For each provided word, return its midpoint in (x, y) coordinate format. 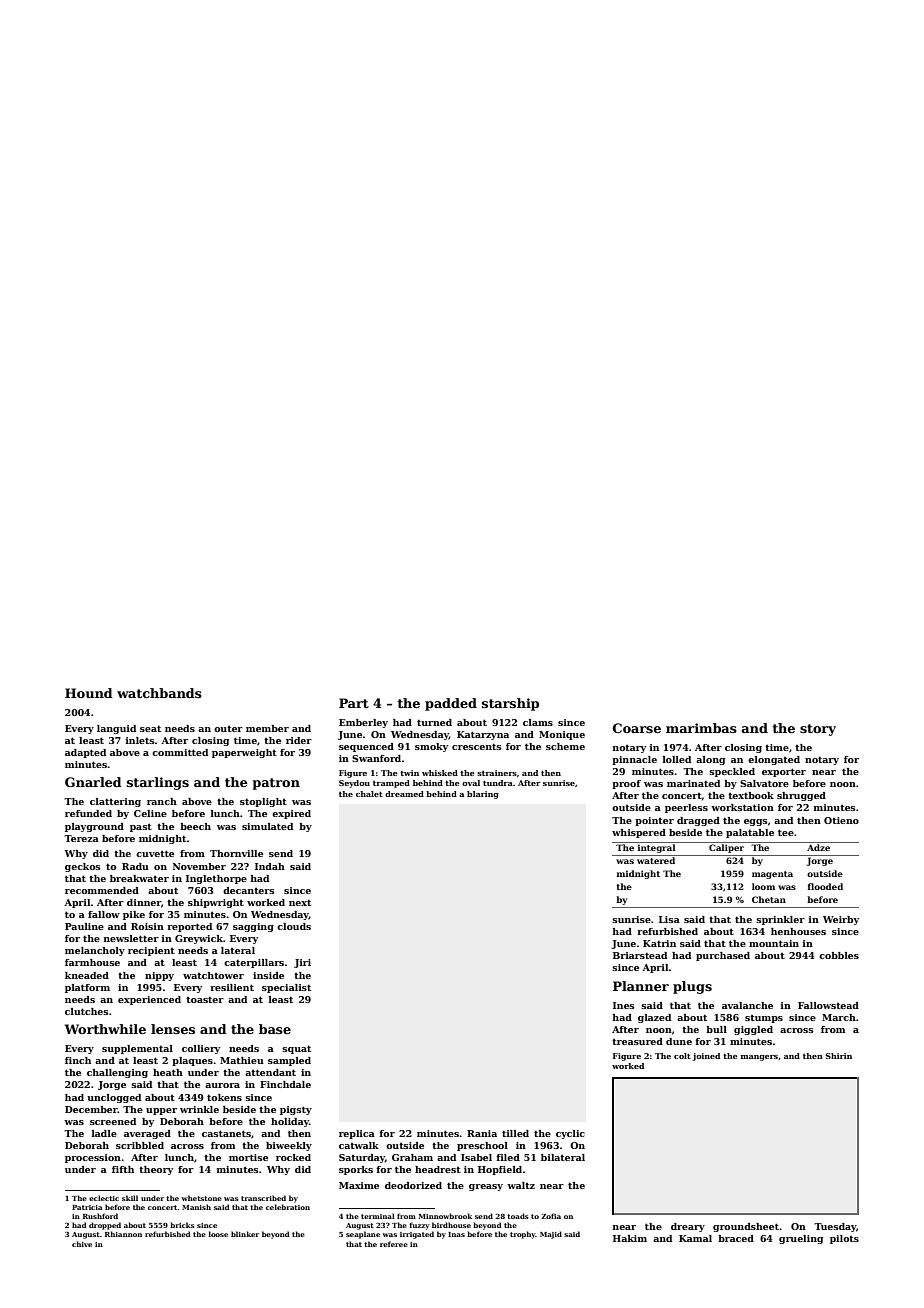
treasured (637, 1041)
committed (180, 752)
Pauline (84, 926)
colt (682, 1056)
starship (510, 704)
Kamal (695, 1238)
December (91, 1109)
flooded (825, 886)
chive (82, 1244)
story (818, 730)
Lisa (669, 919)
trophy (523, 1235)
